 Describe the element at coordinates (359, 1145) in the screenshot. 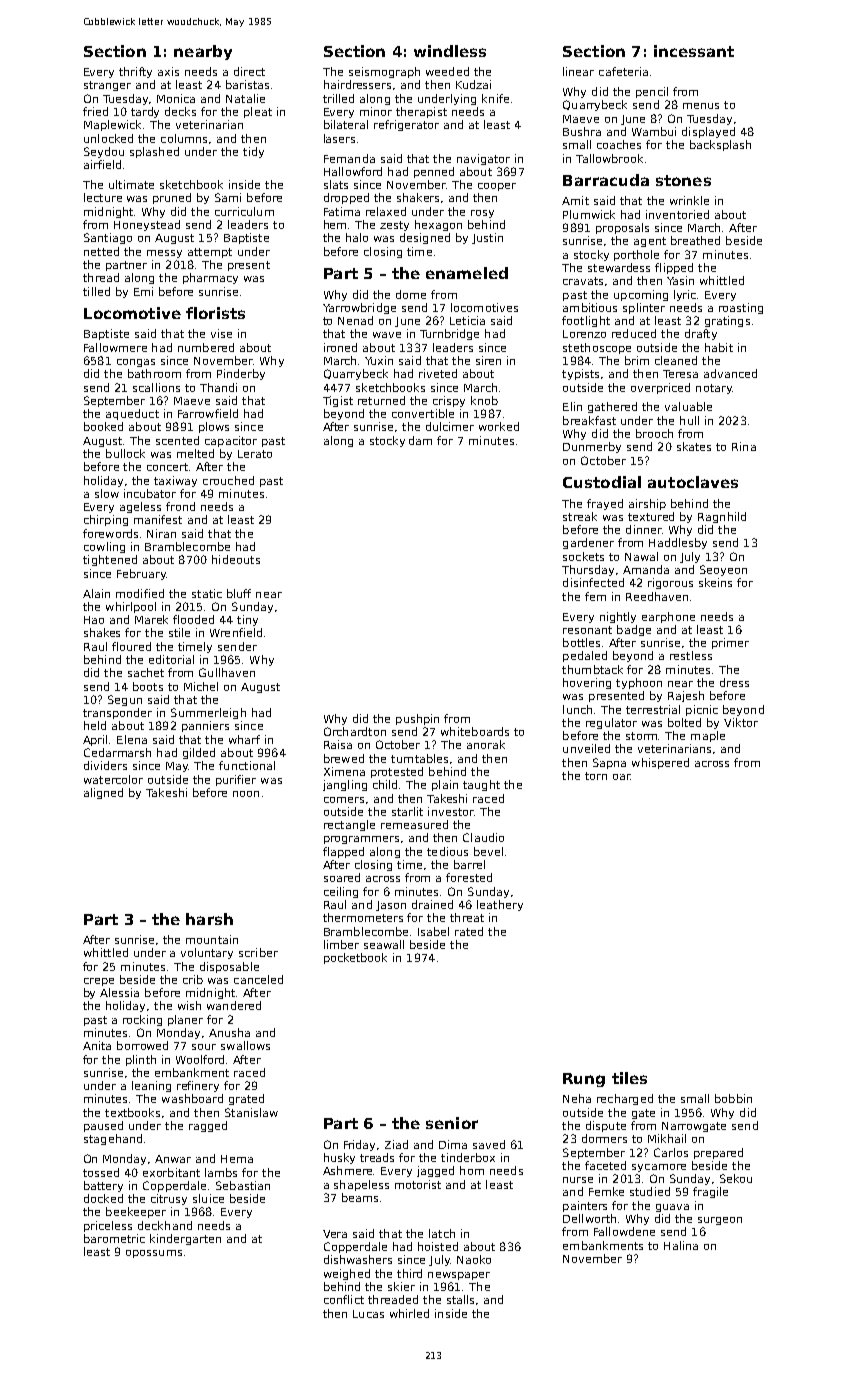

I see `Friday` at that location.
